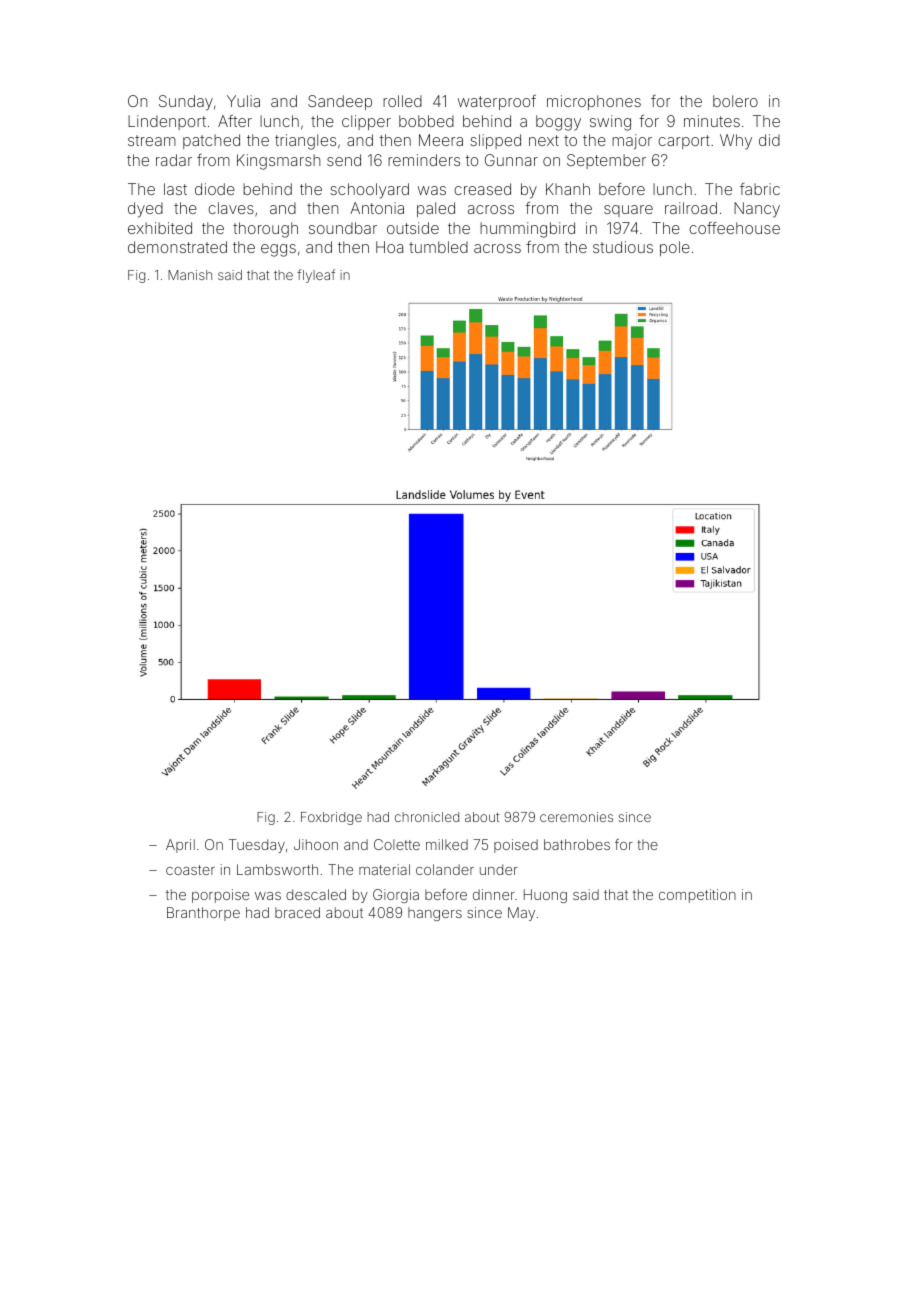 Image resolution: width=908 pixels, height=1316 pixels. What do you see at coordinates (734, 228) in the page?
I see `coffeehouse` at bounding box center [734, 228].
